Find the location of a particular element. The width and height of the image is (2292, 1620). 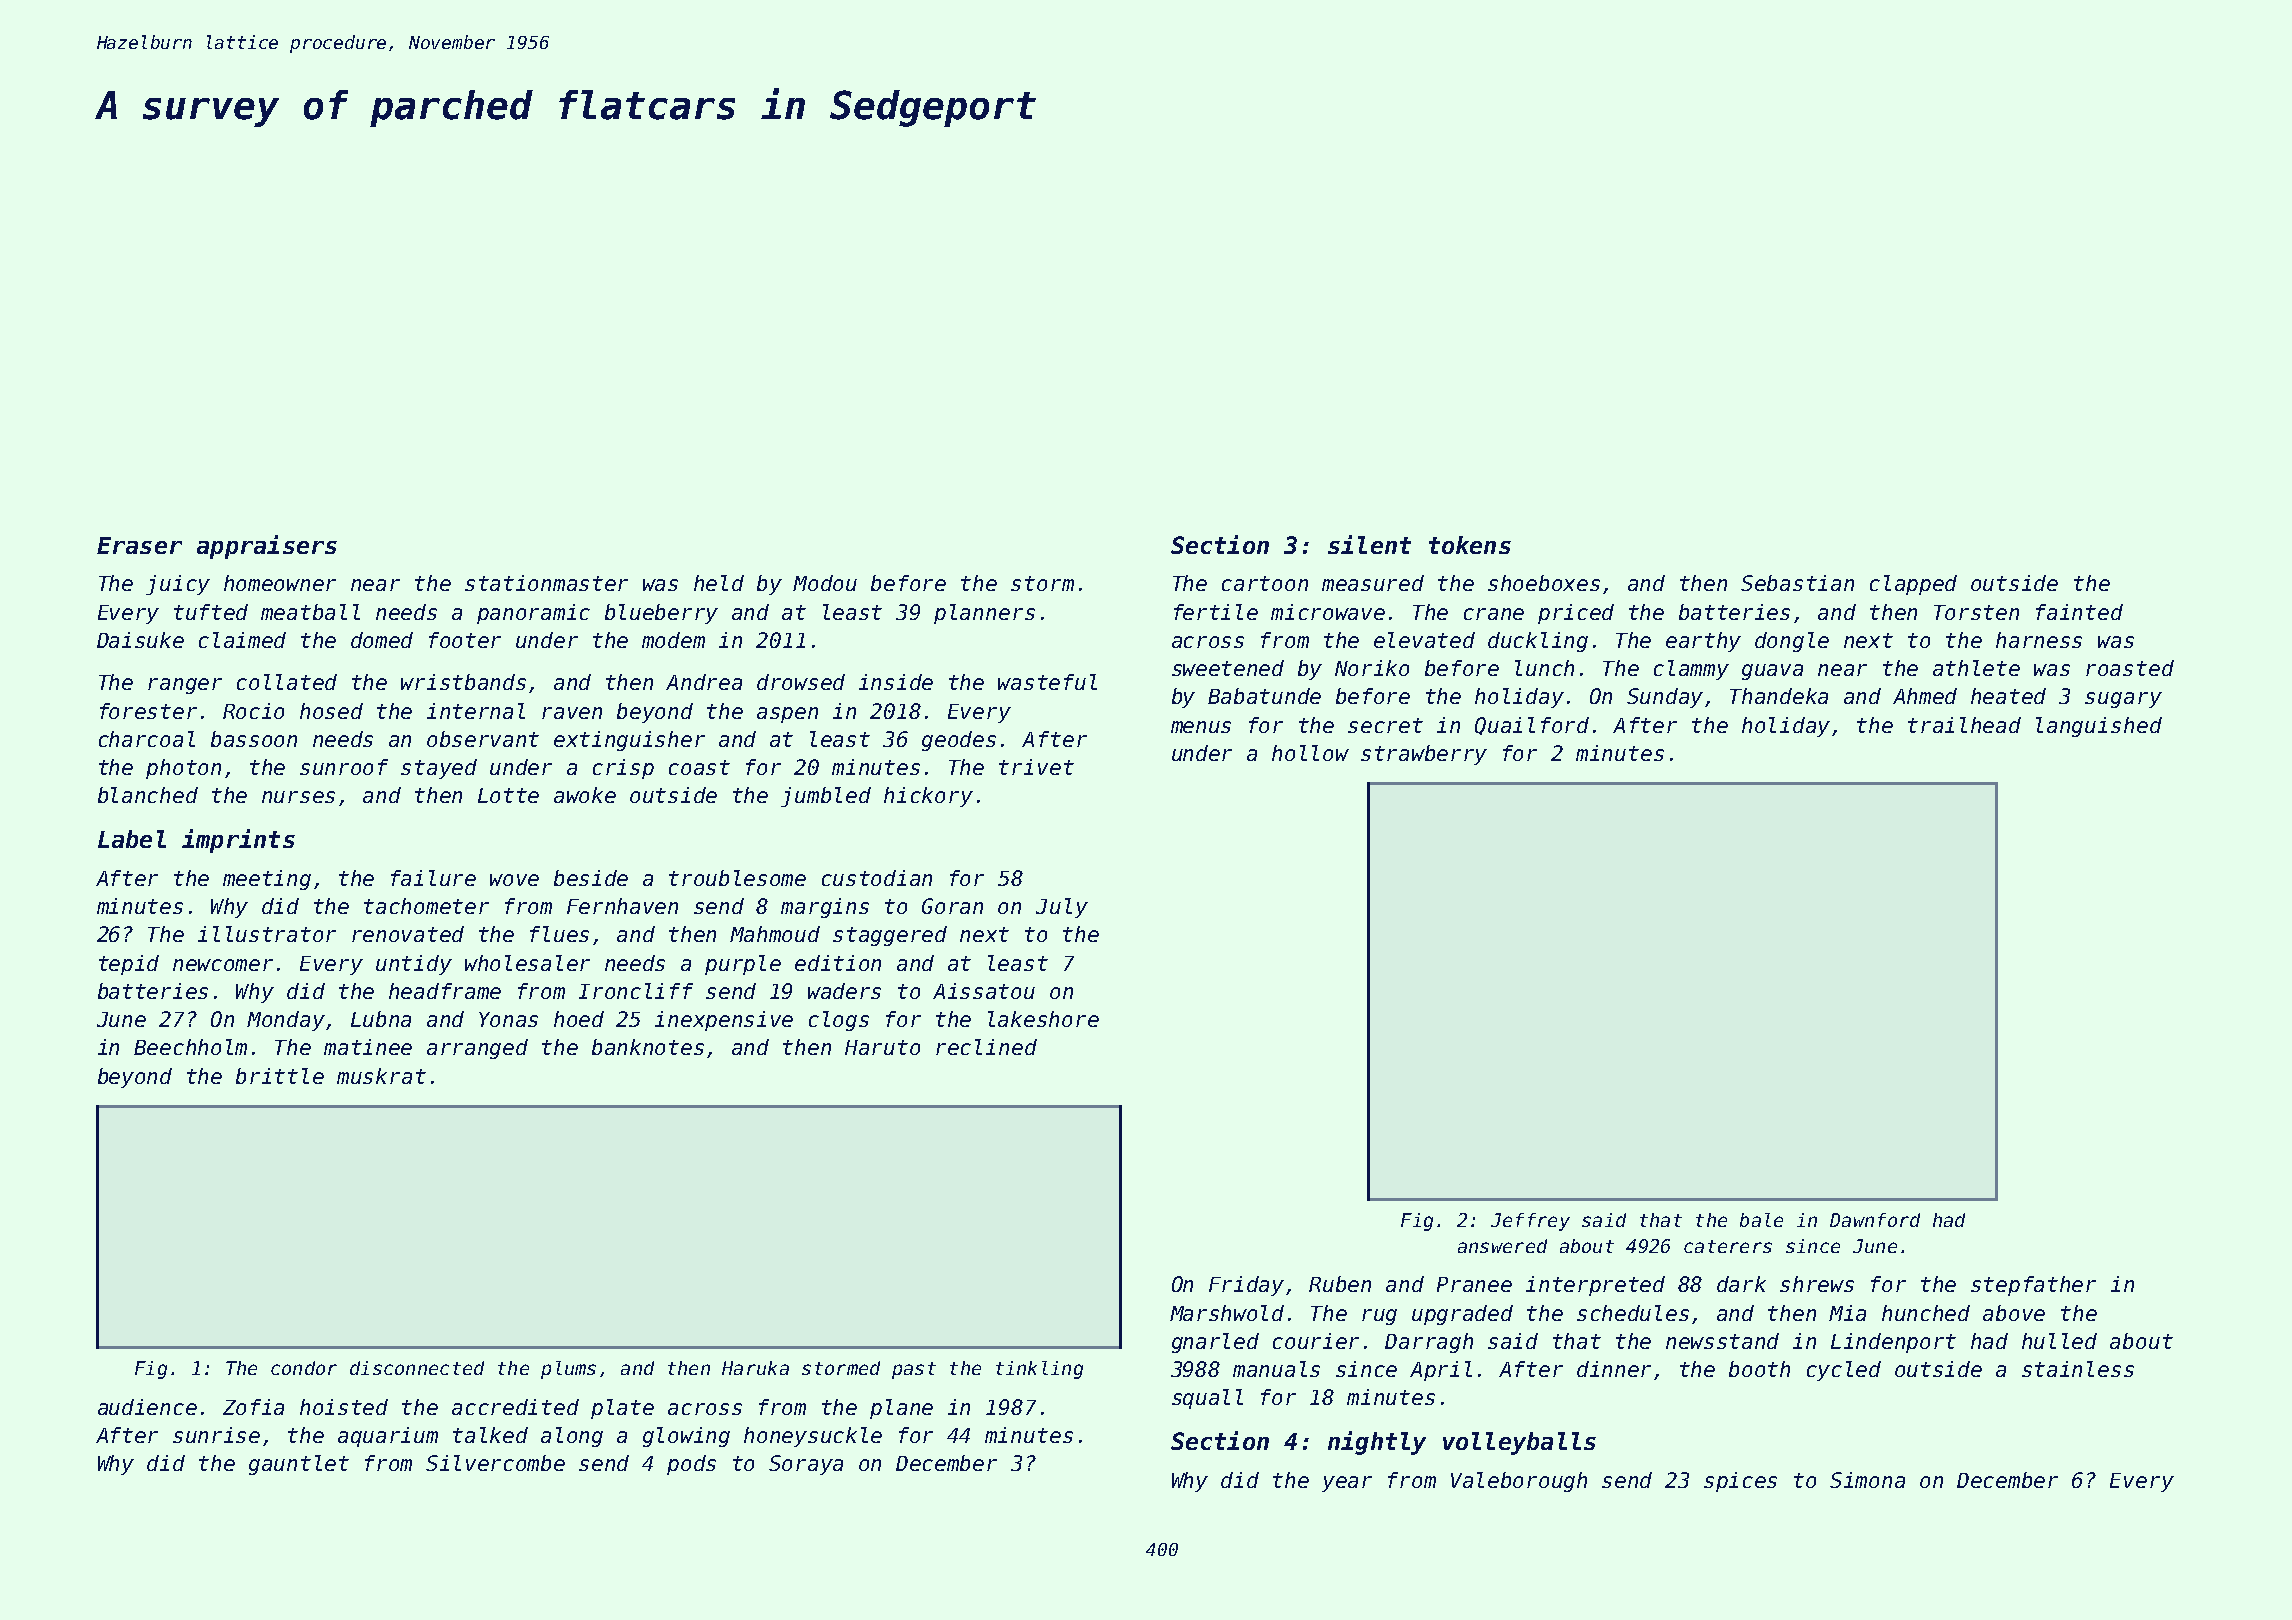

trailhead is located at coordinates (1964, 725).
